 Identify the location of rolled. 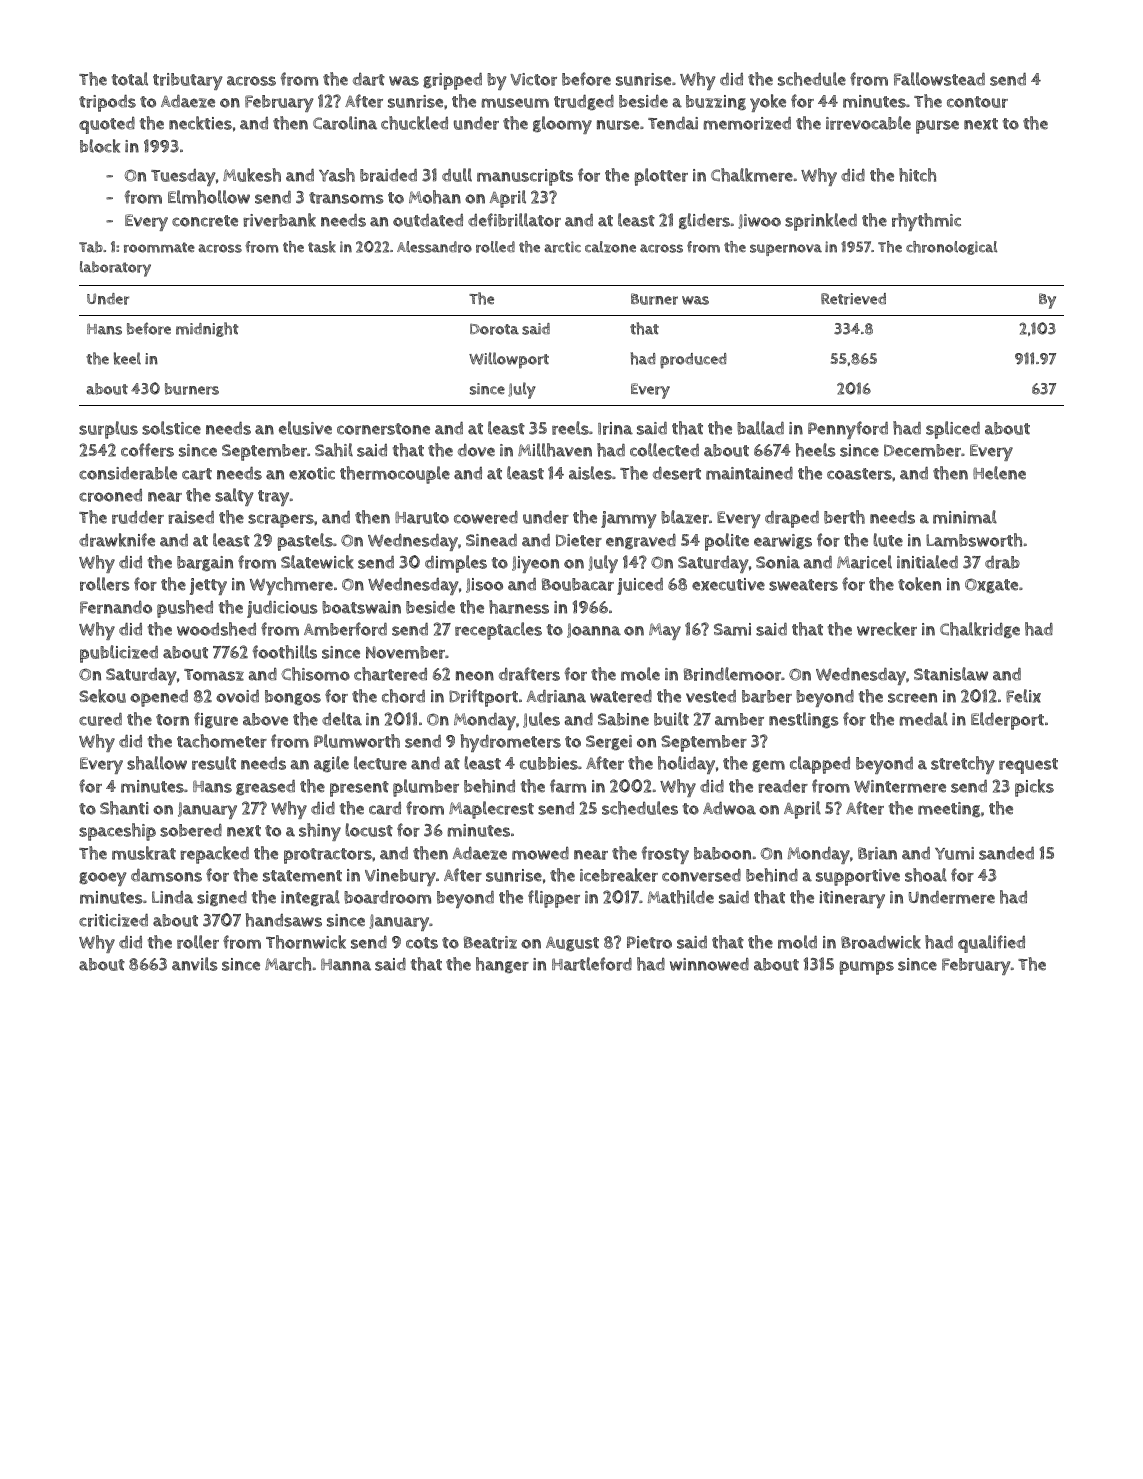
(495, 247).
